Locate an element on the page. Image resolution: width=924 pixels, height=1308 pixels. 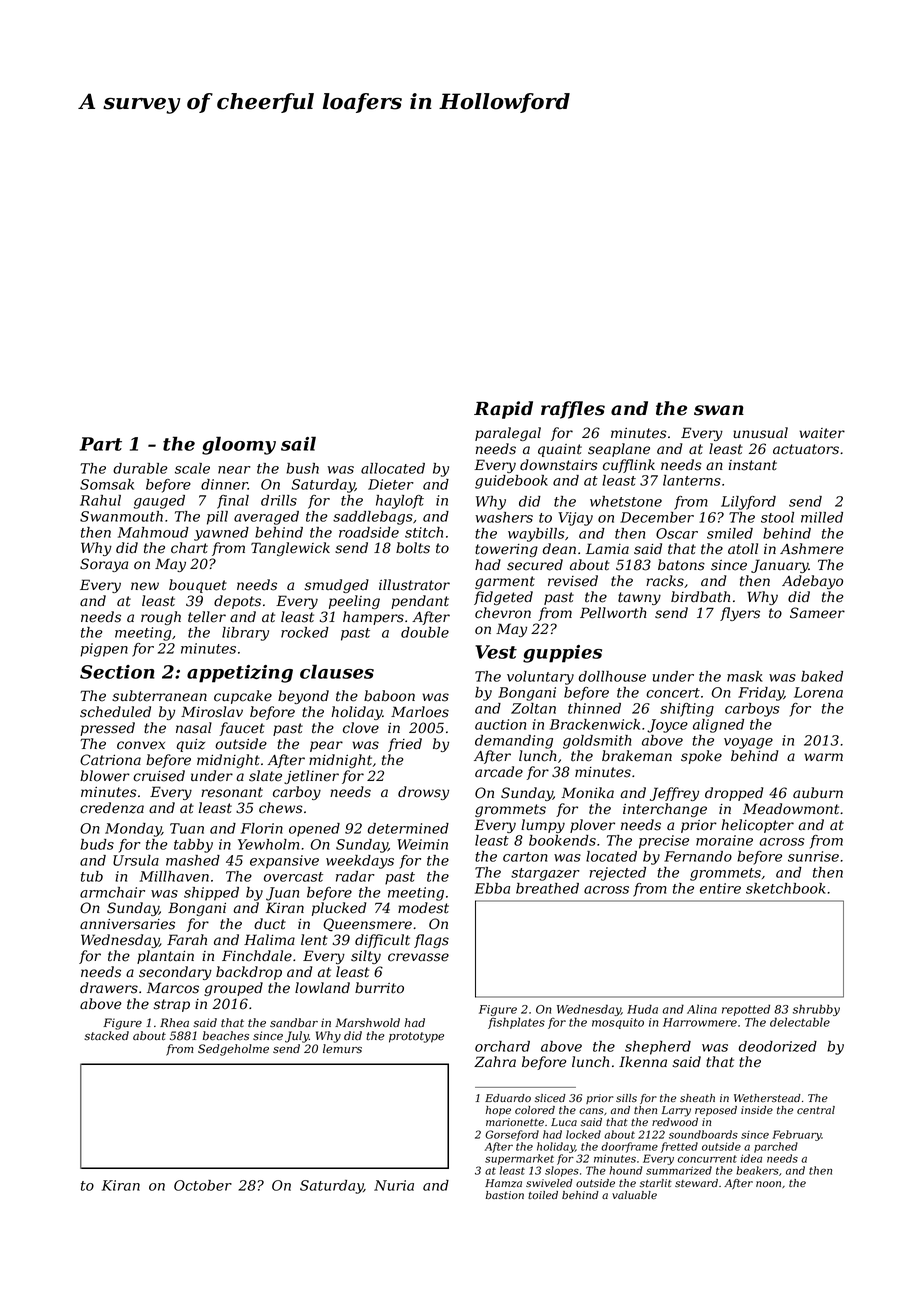
sheath is located at coordinates (697, 1098).
